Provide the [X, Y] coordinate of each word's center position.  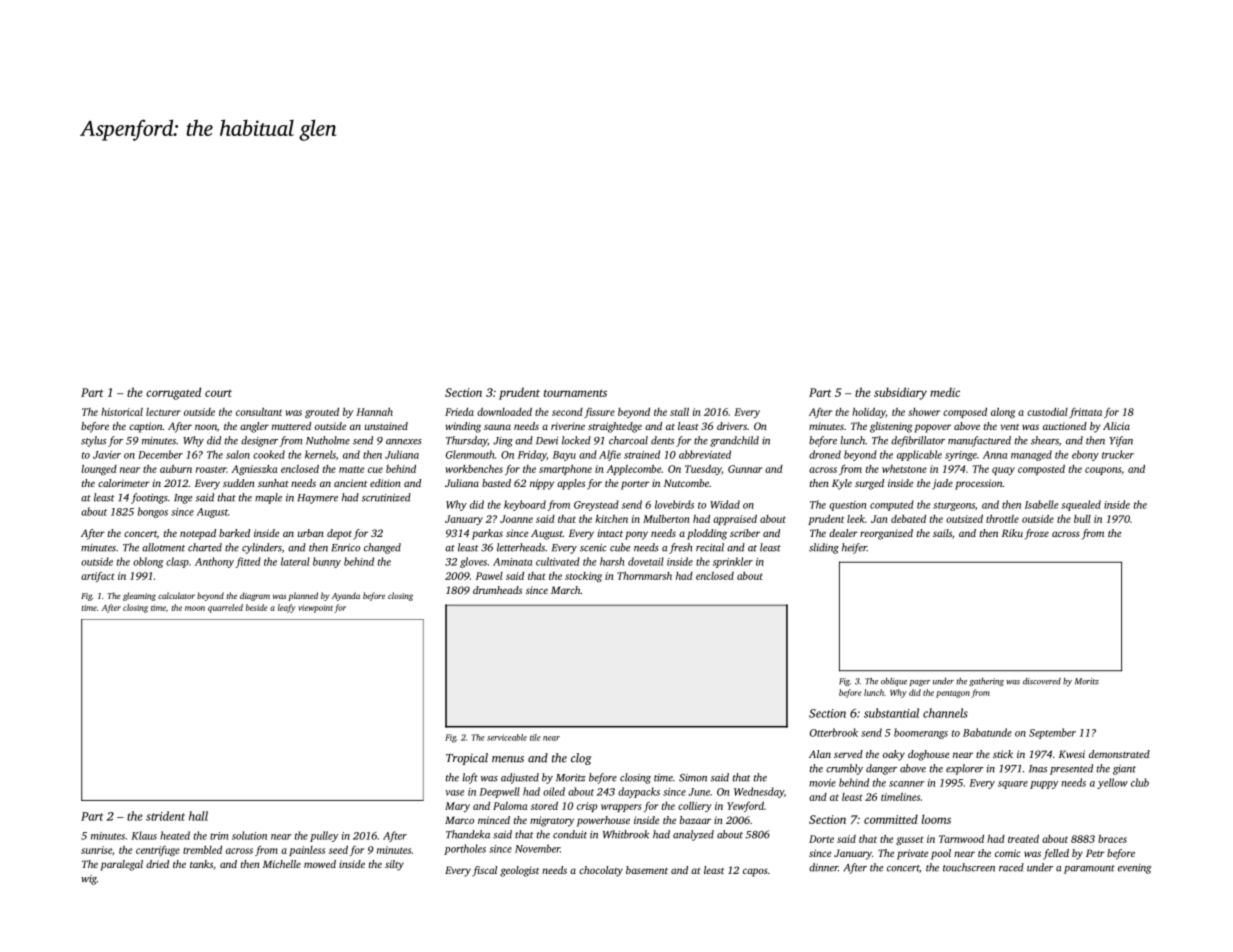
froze [1037, 534]
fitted [248, 562]
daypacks [639, 792]
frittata [1085, 413]
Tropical [467, 759]
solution [249, 835]
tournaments [575, 393]
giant [1124, 770]
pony [636, 535]
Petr [1095, 853]
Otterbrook [834, 732]
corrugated [173, 393]
